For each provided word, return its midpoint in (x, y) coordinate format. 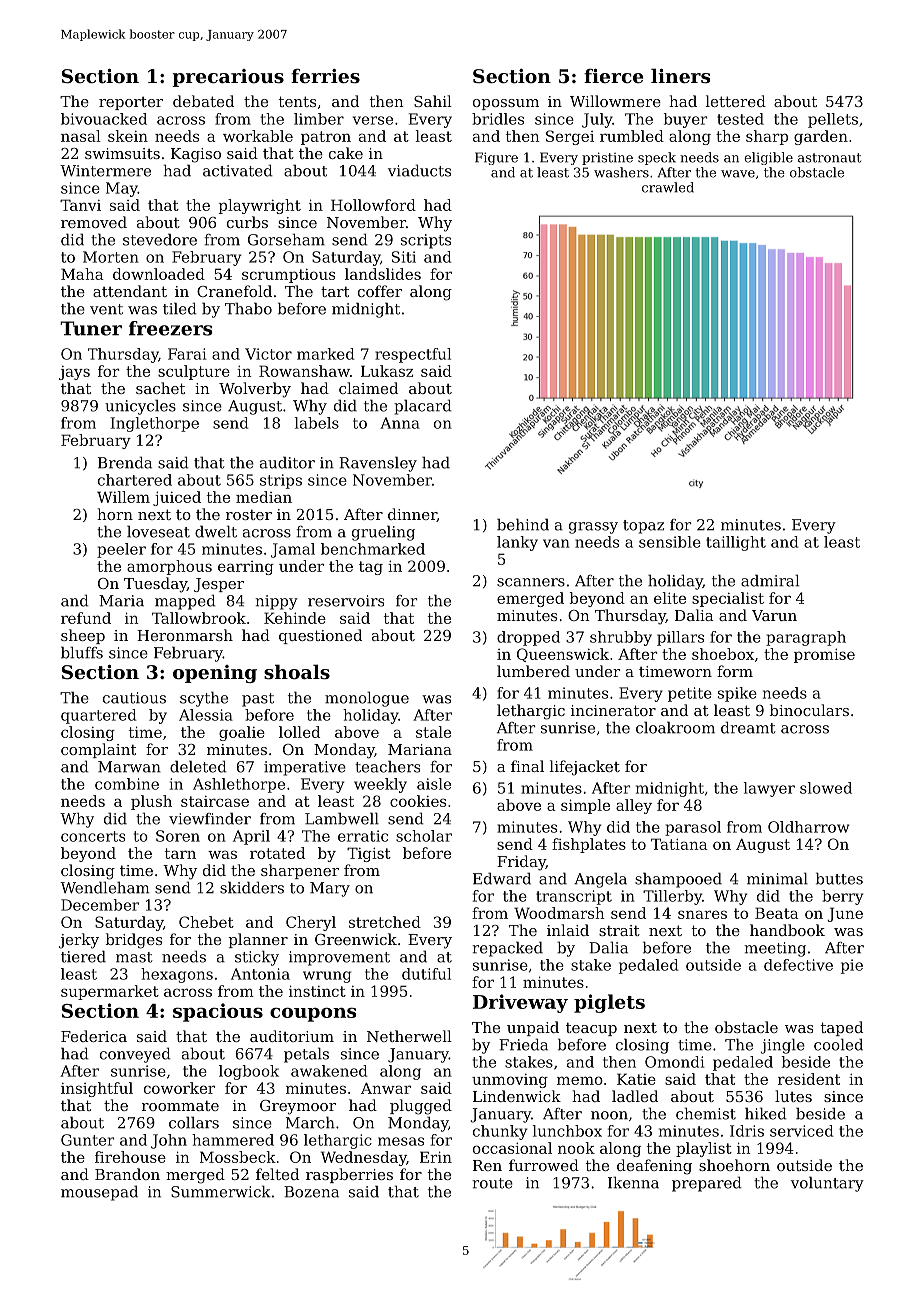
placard (423, 407)
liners (680, 76)
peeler (121, 550)
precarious (228, 78)
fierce (613, 76)
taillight (736, 543)
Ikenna (633, 1182)
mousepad (99, 1193)
